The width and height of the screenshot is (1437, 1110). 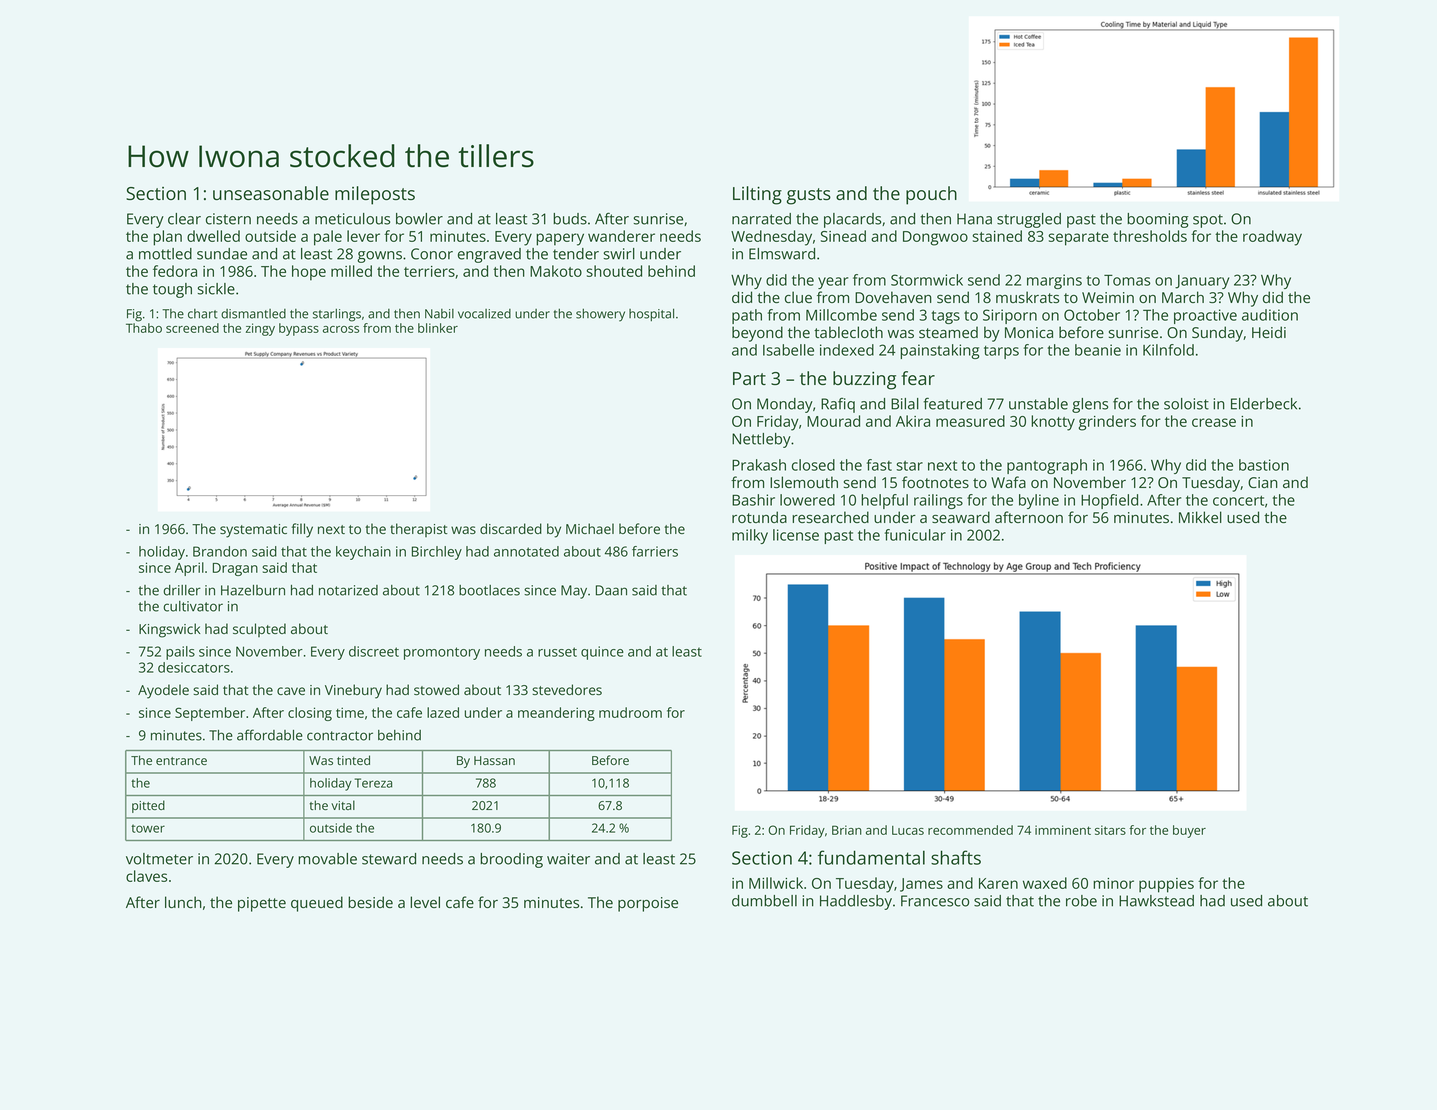 I want to click on pouch, so click(x=931, y=195).
